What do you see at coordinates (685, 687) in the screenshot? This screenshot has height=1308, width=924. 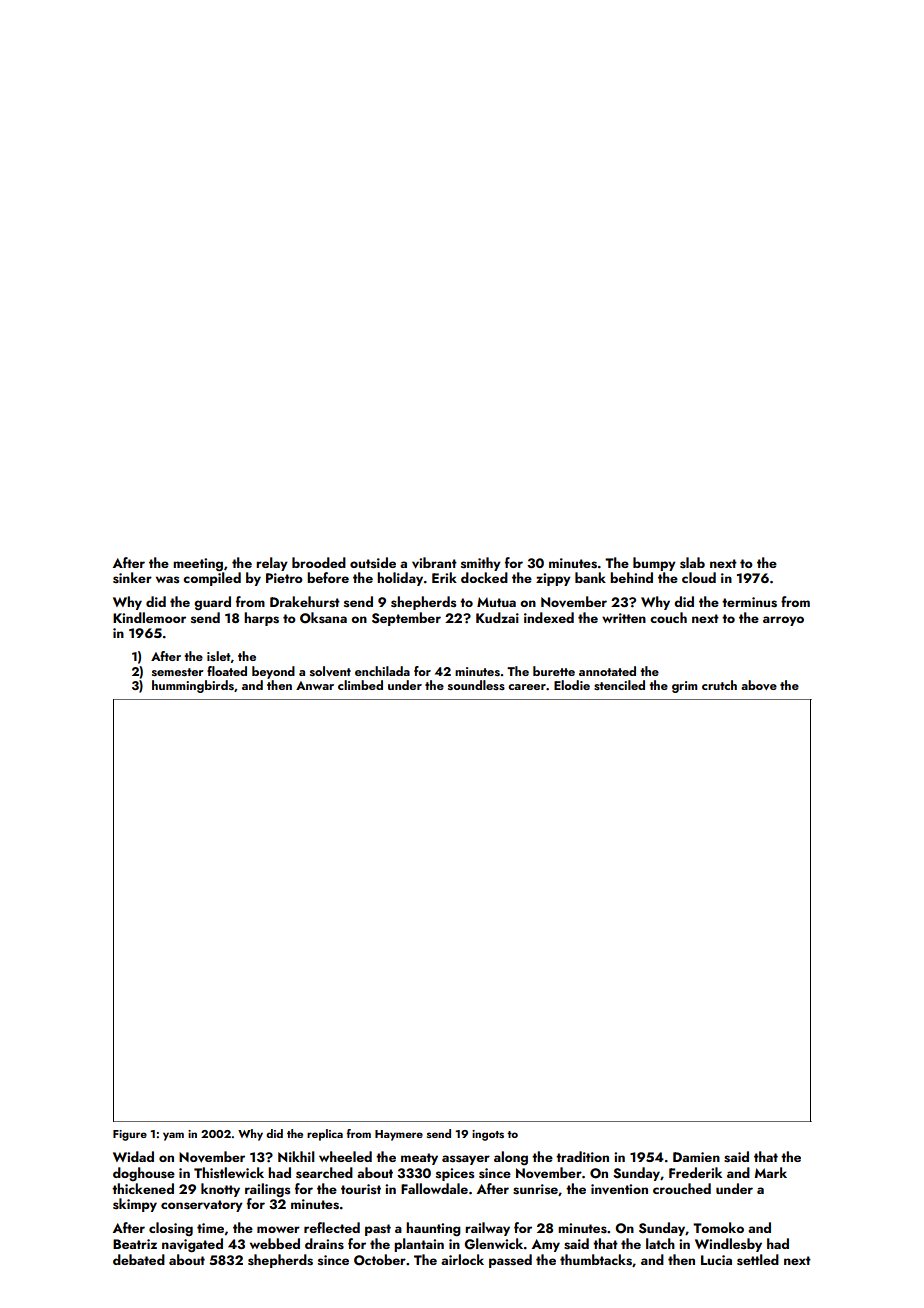 I see `grim` at bounding box center [685, 687].
